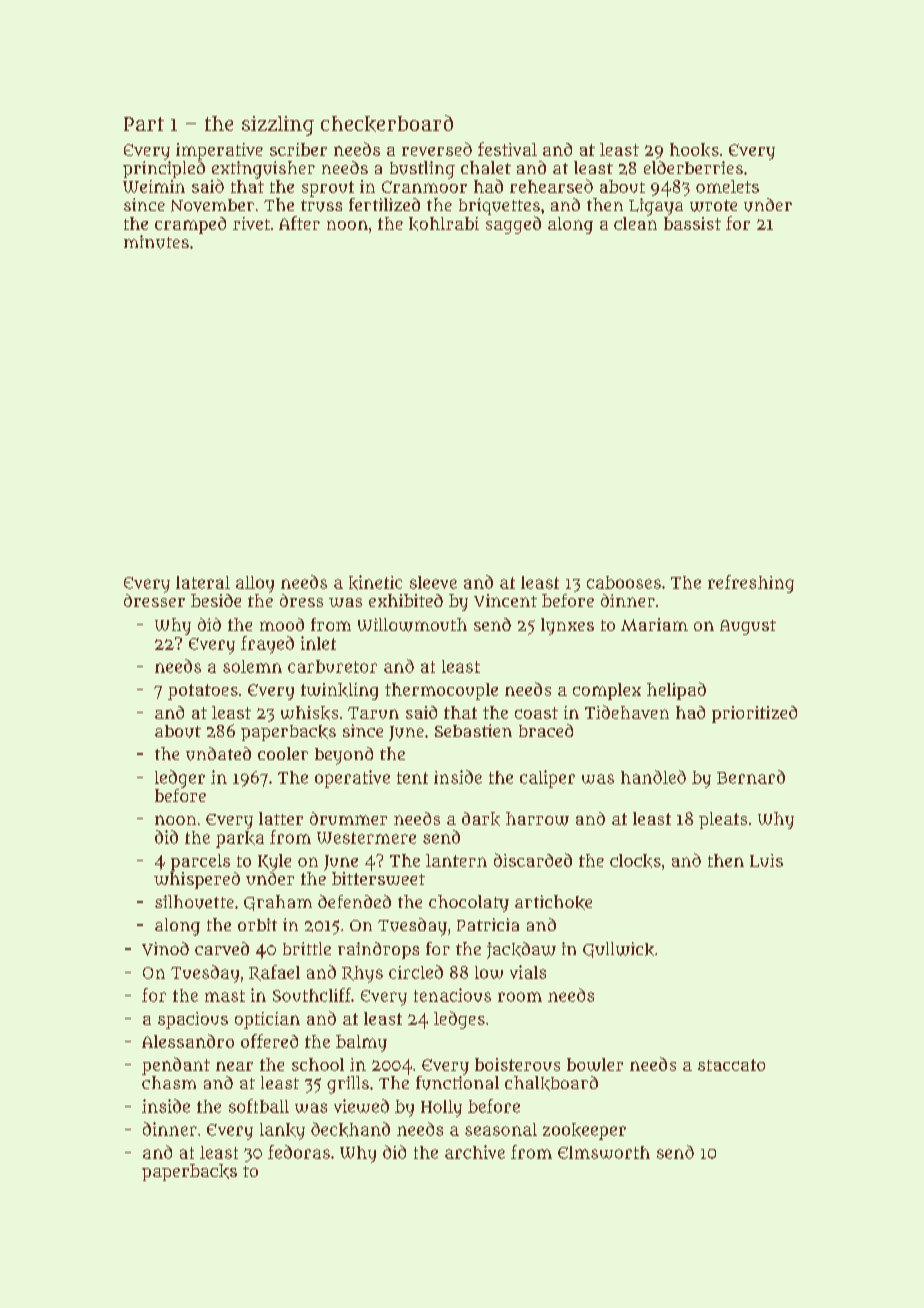 The height and width of the document is (1308, 924). Describe the element at coordinates (169, 1082) in the document. I see `chasm` at that location.
